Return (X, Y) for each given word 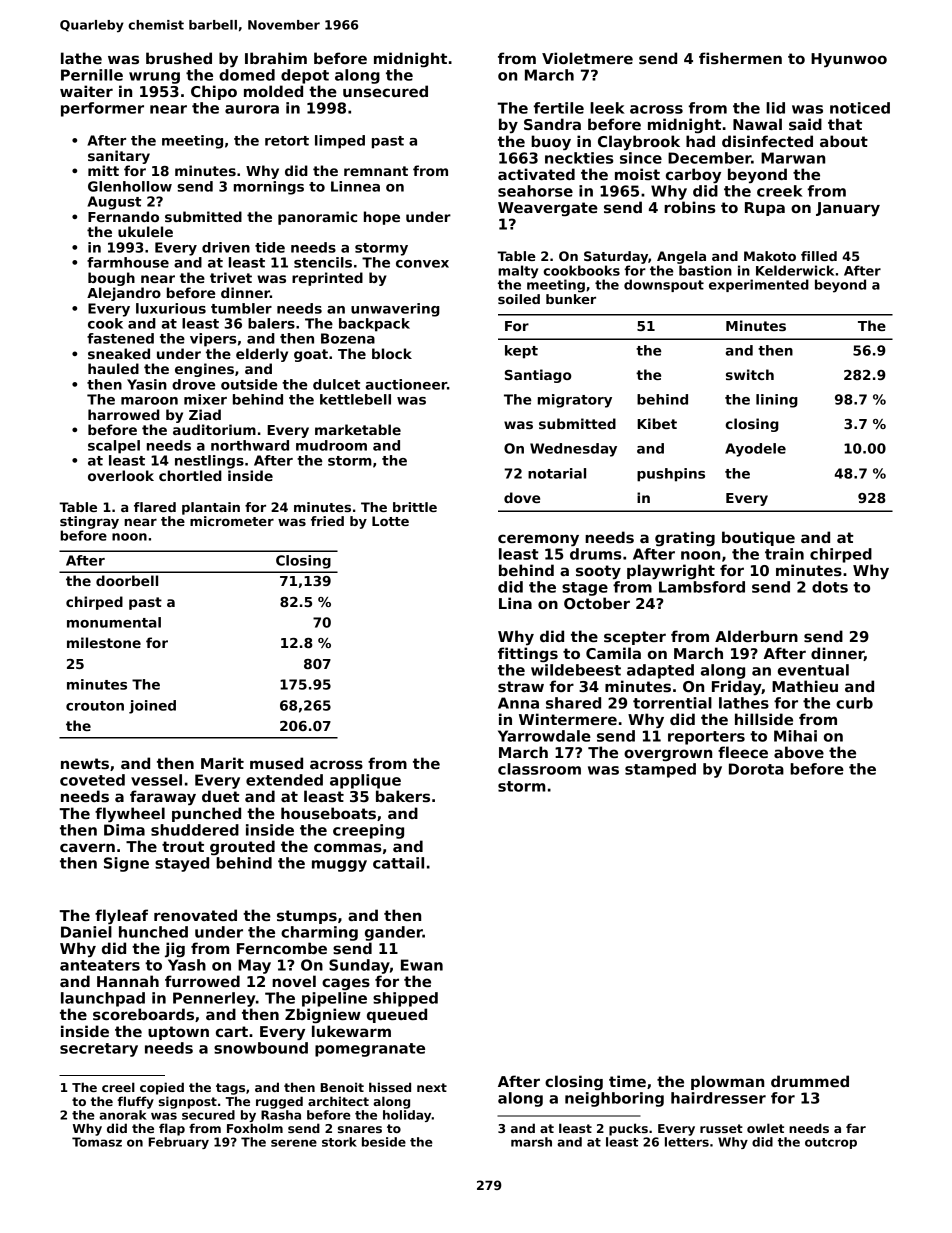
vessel (156, 780)
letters (687, 1142)
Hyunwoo (849, 60)
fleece (743, 752)
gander (394, 933)
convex (422, 264)
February (179, 1143)
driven (226, 247)
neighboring (614, 1099)
